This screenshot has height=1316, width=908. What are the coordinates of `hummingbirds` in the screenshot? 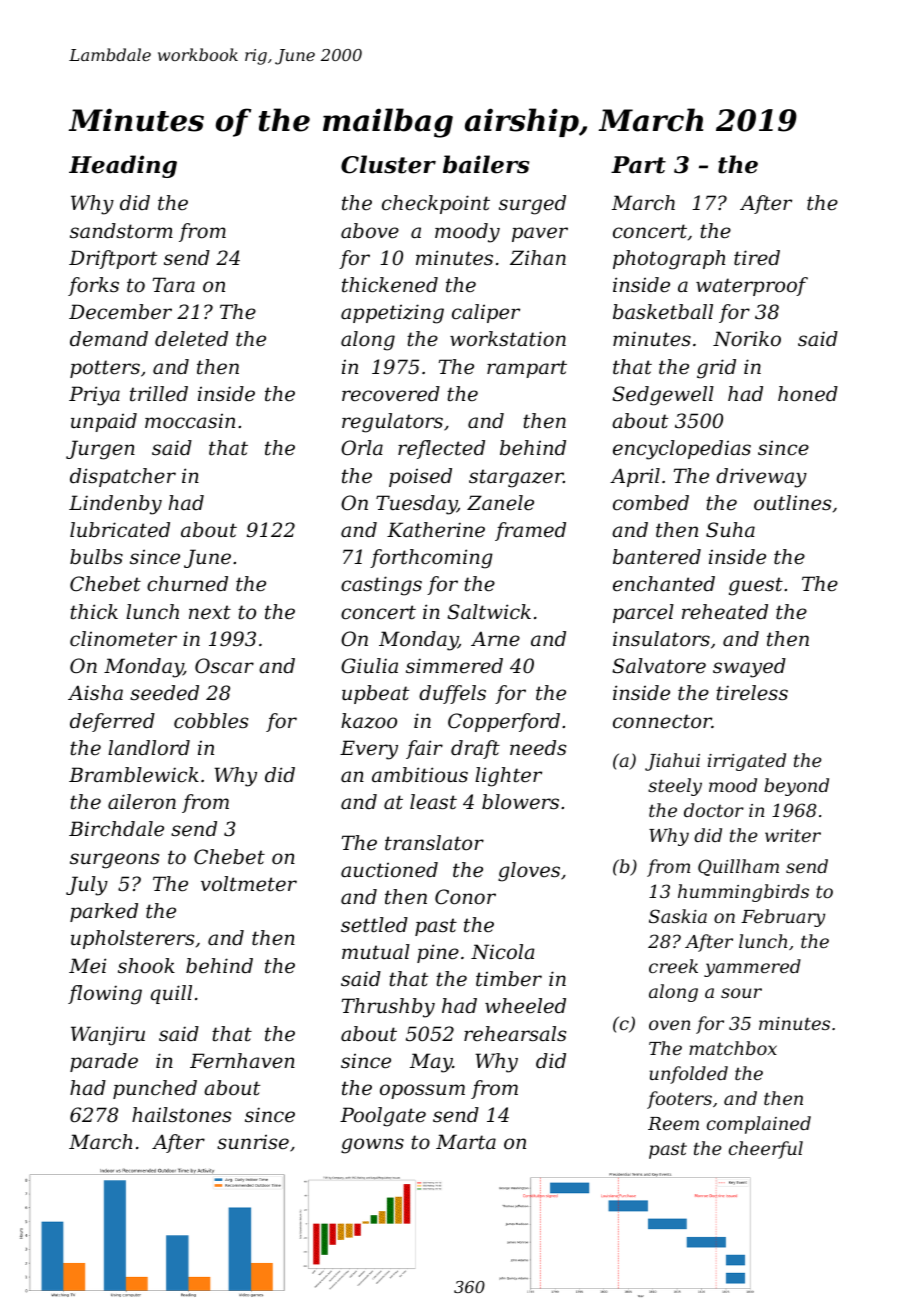 It's located at (743, 893).
